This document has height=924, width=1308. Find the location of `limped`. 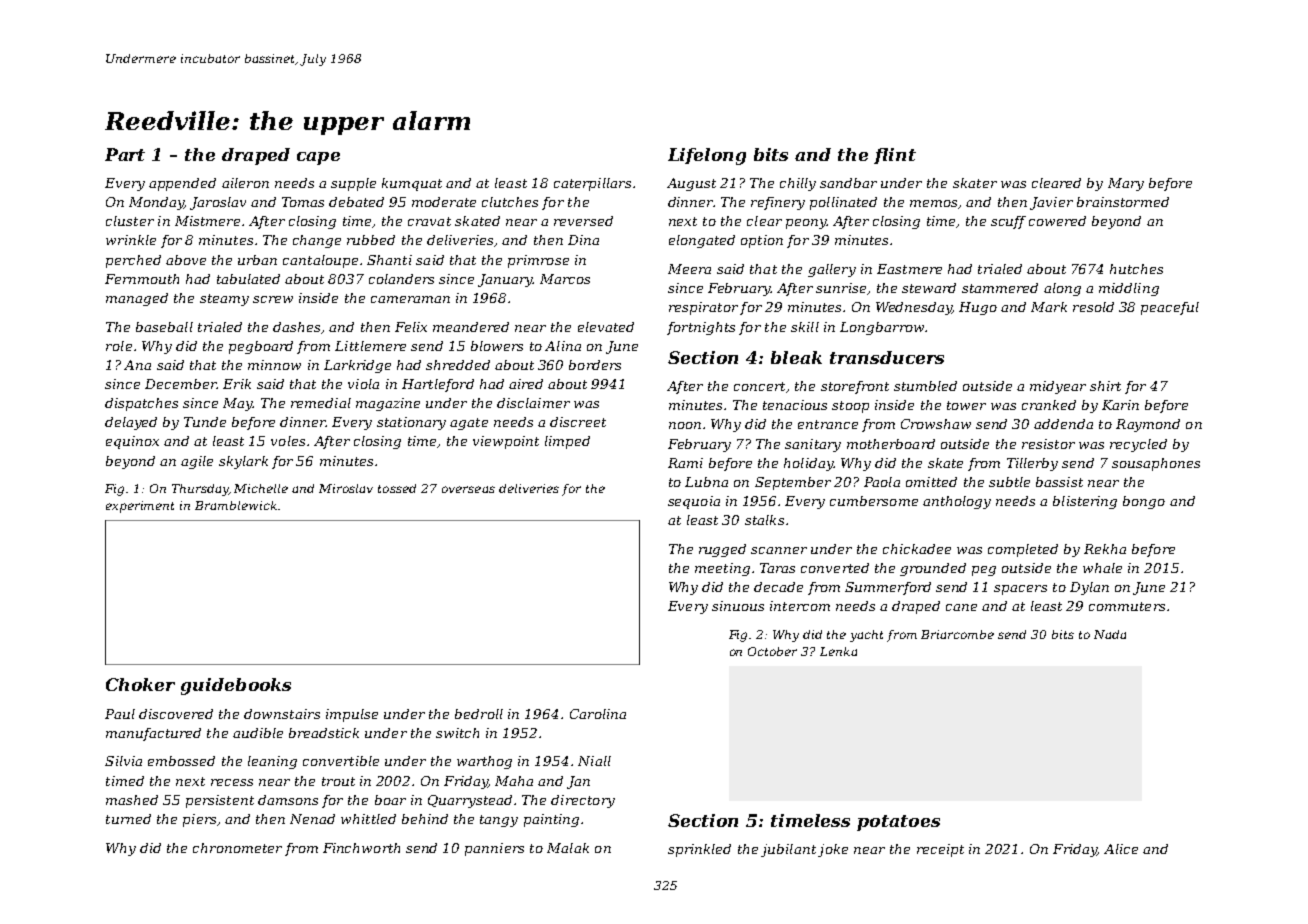

limped is located at coordinates (567, 442).
